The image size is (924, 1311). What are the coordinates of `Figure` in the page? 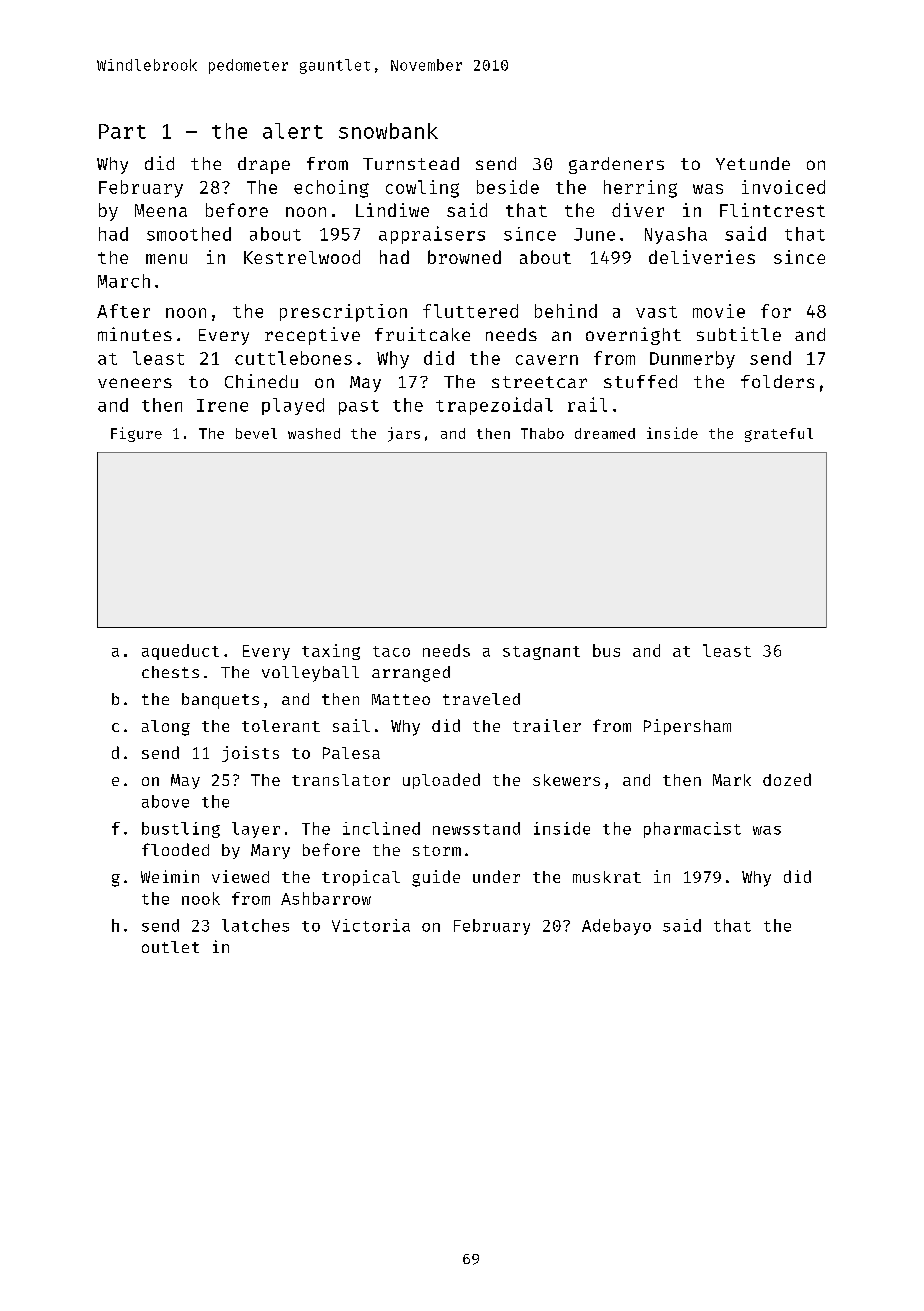 It's located at (136, 434).
